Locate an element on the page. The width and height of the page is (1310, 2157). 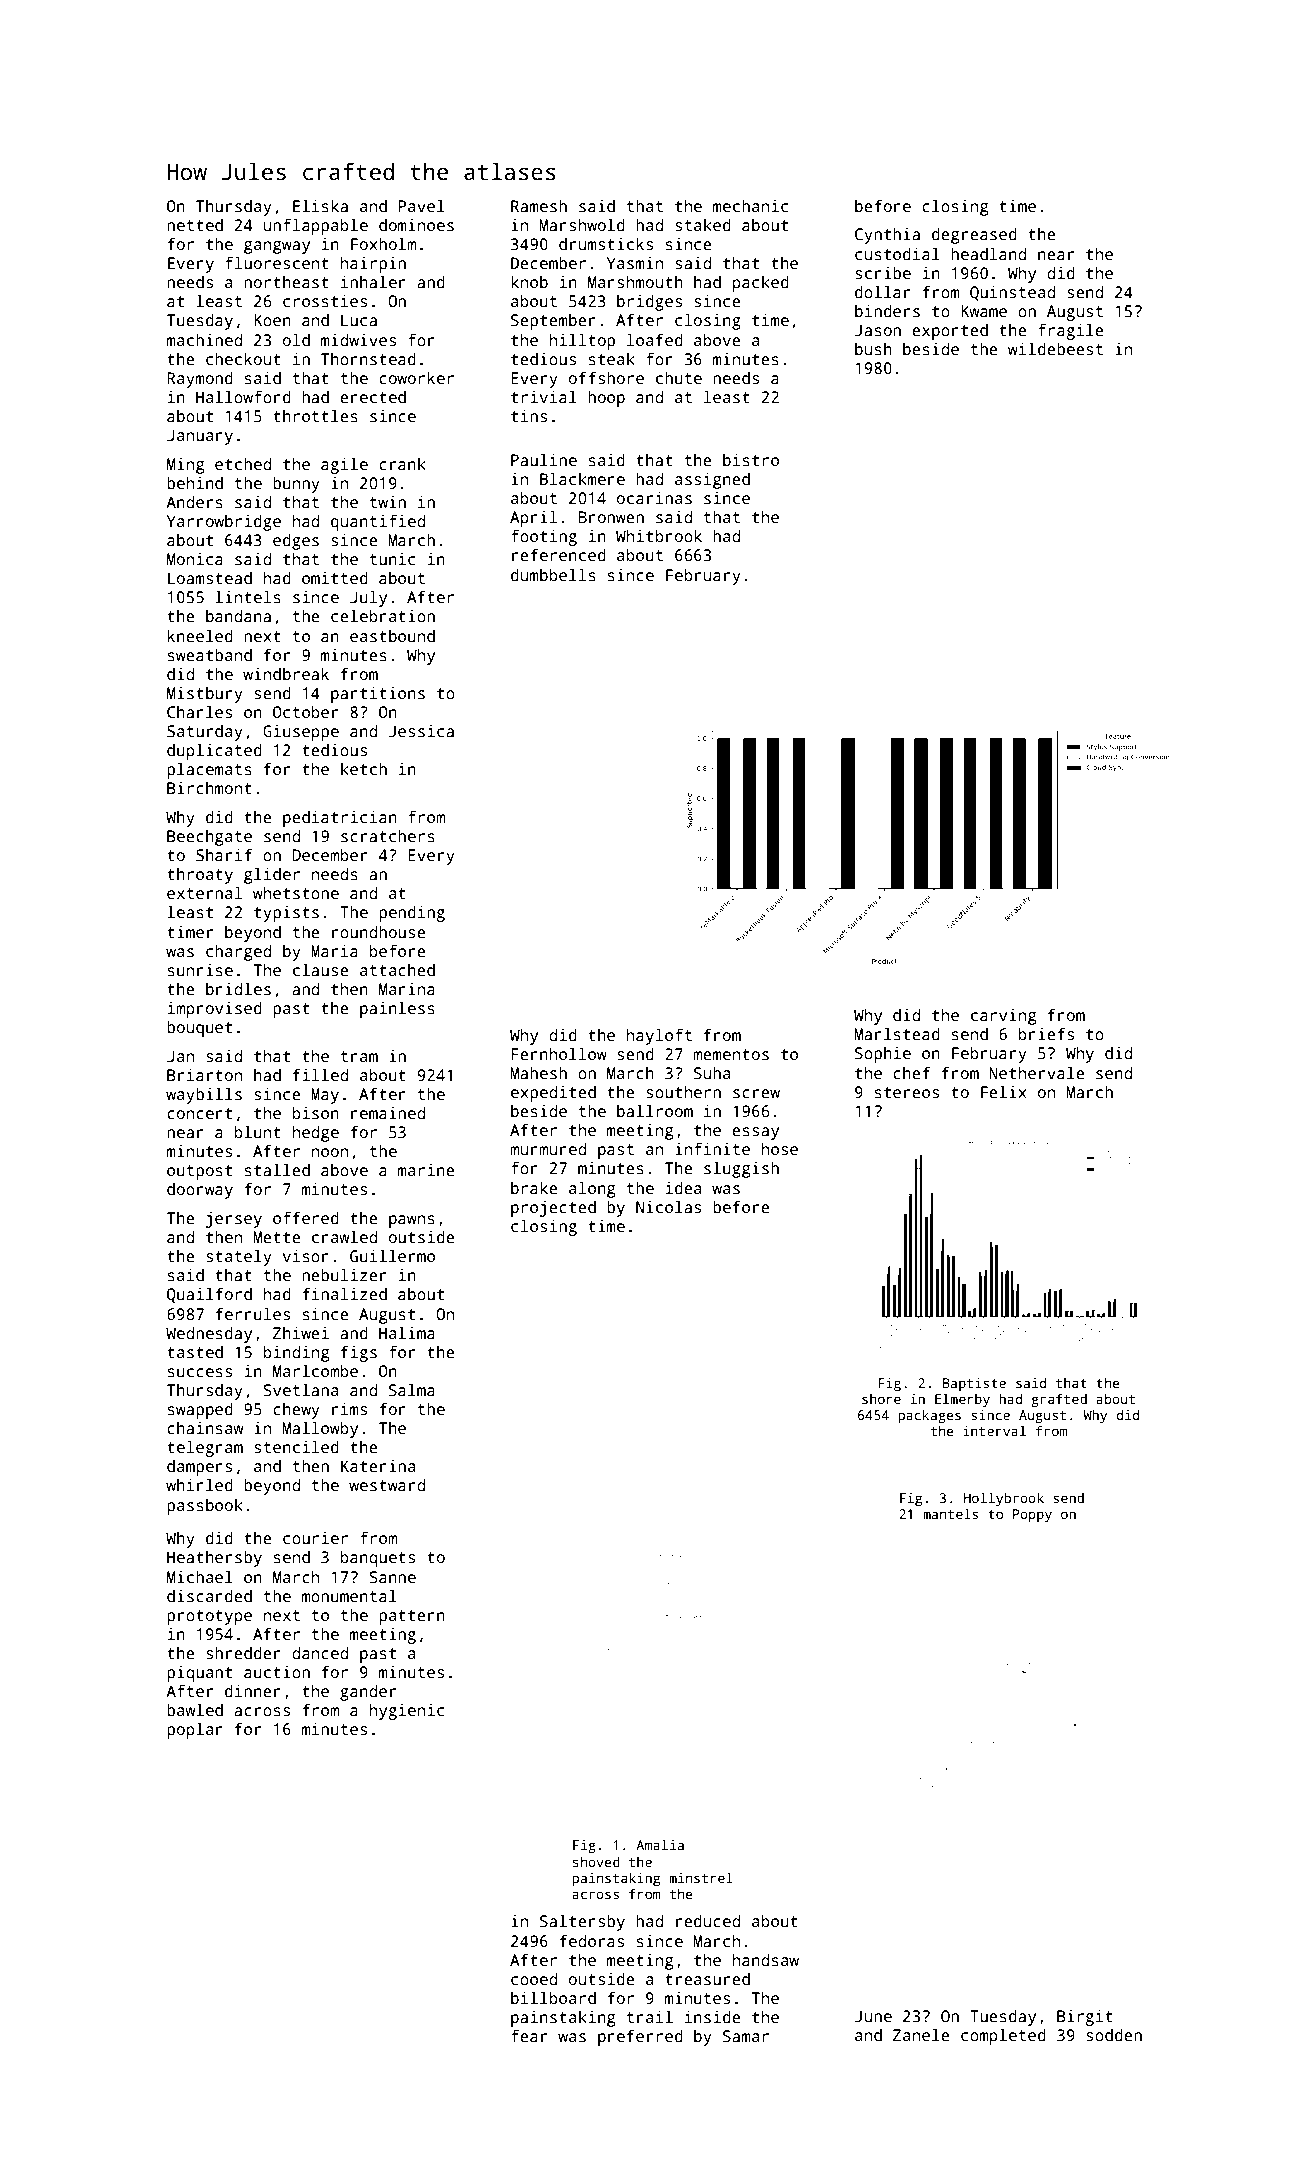
mantels is located at coordinates (950, 1513).
